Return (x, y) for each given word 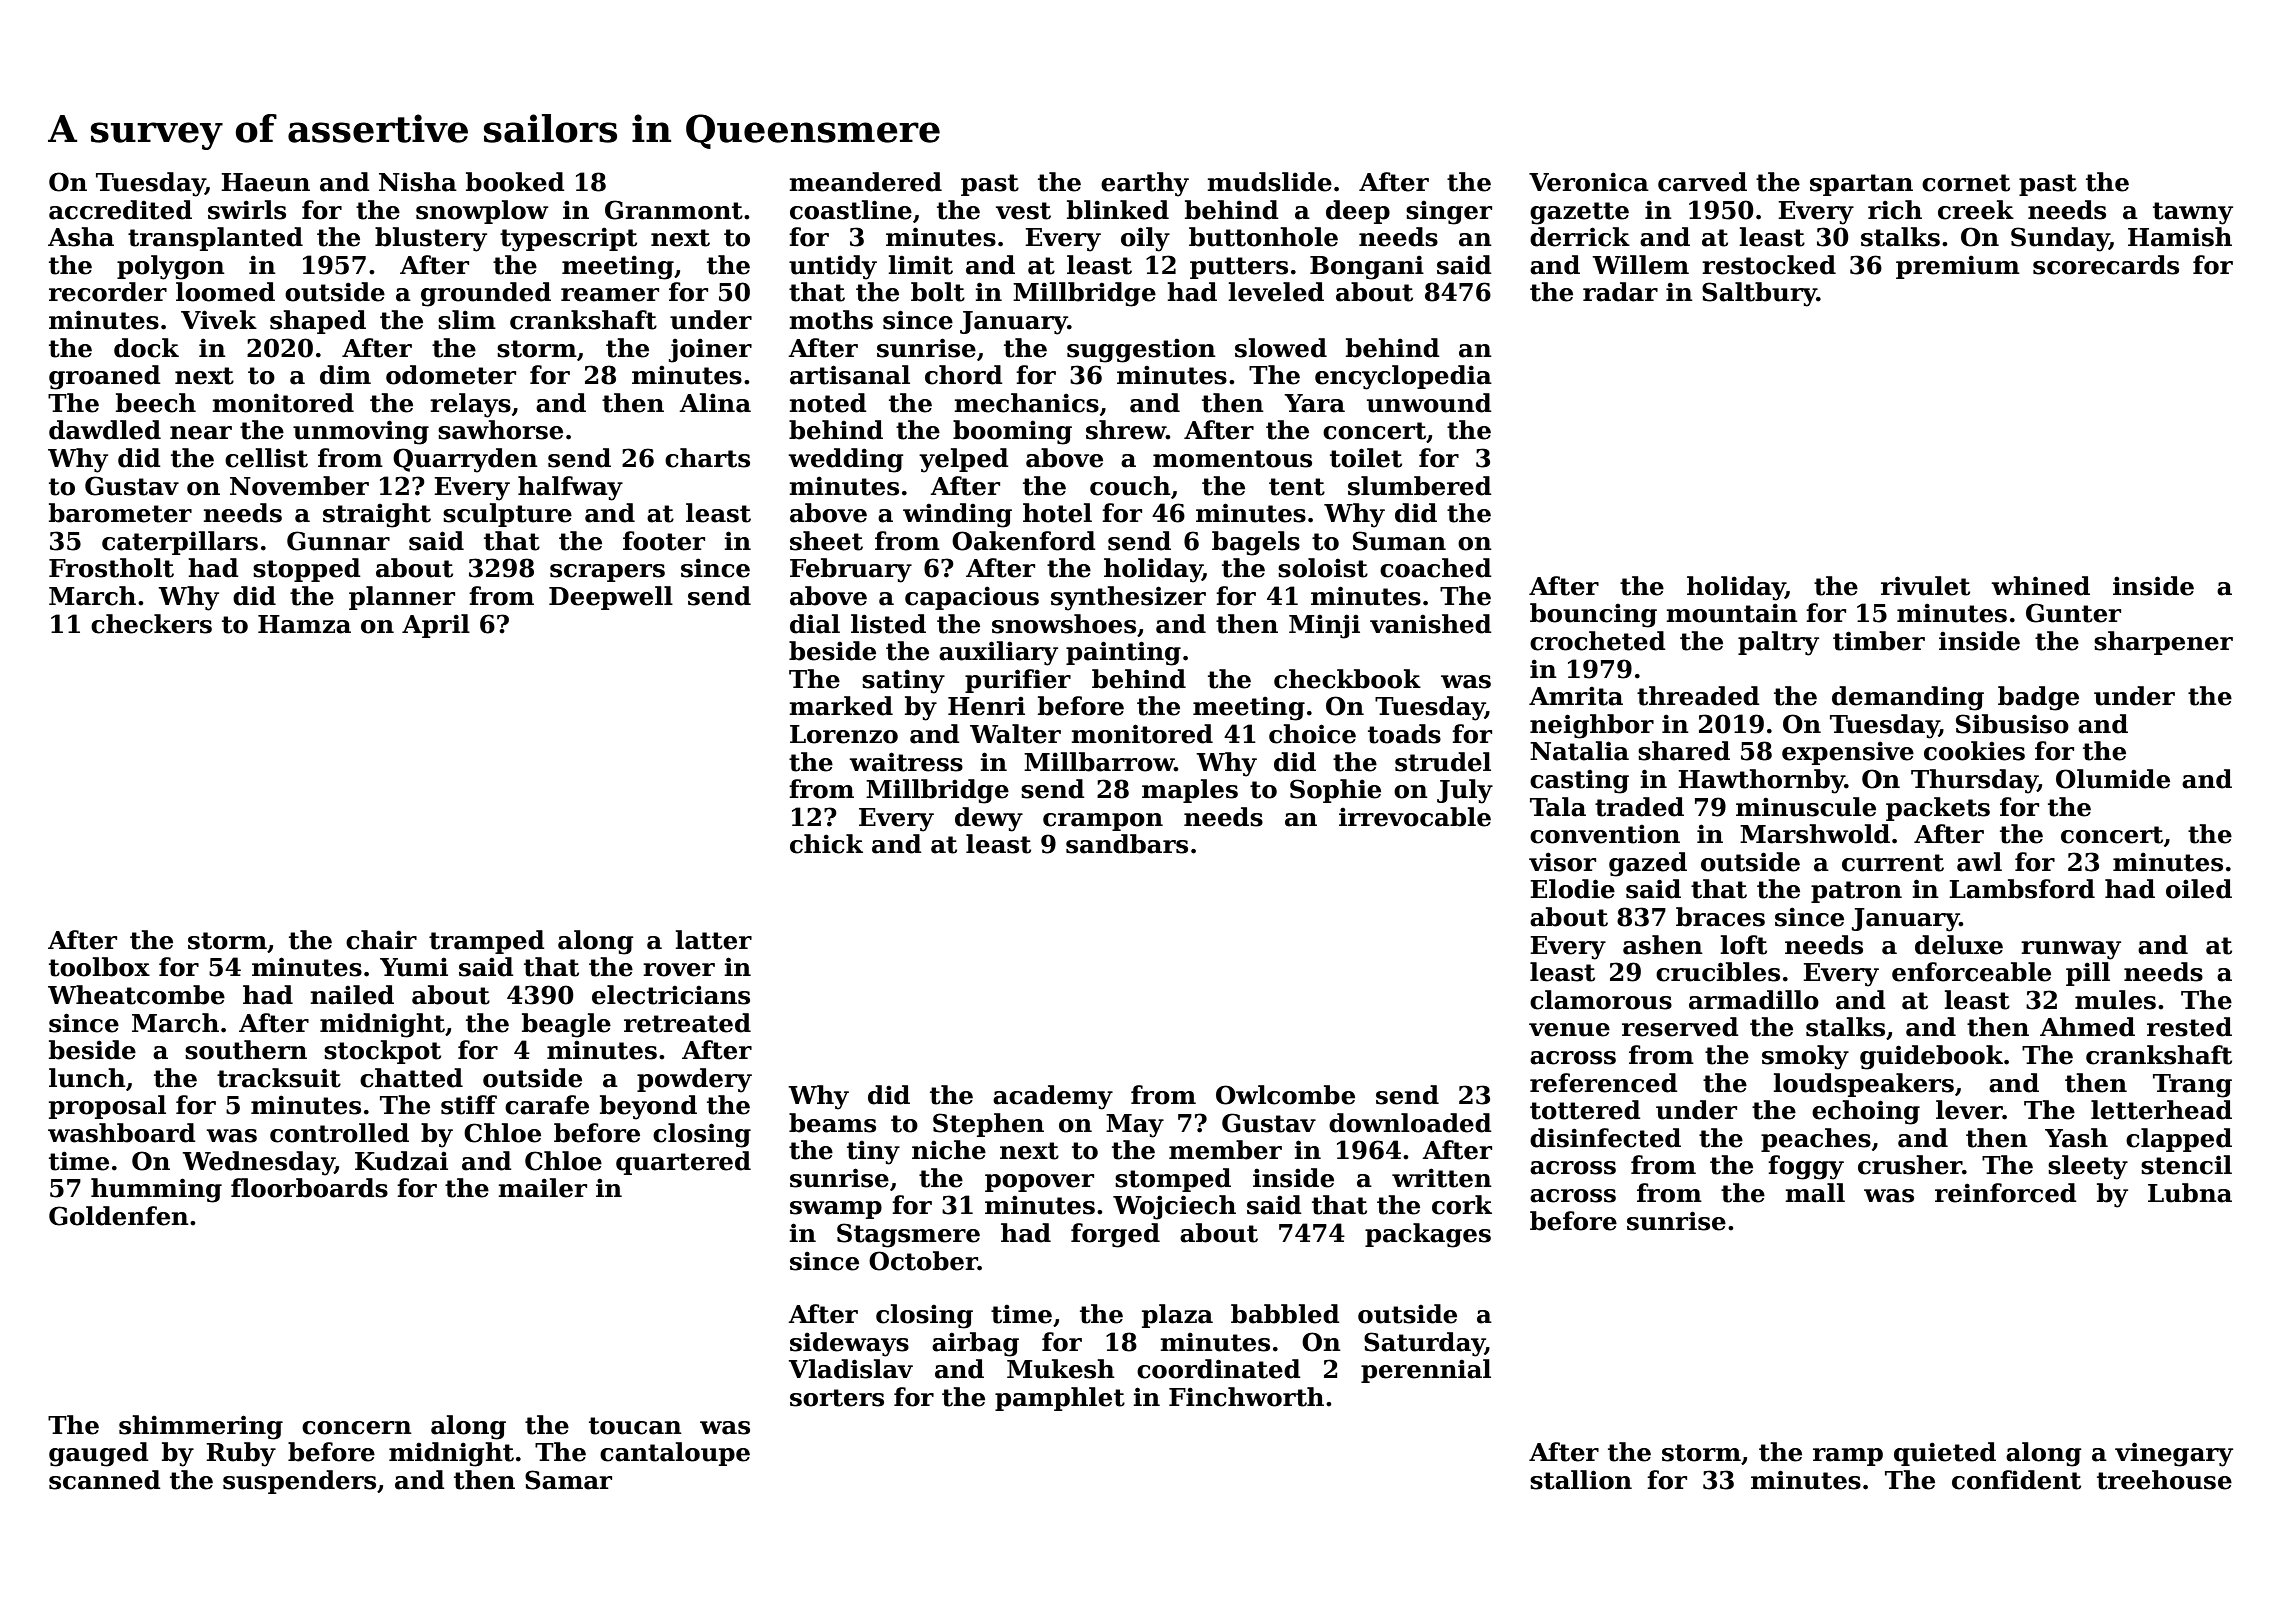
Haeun (265, 182)
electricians (671, 995)
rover (679, 970)
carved (1702, 182)
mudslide (1269, 182)
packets (1938, 809)
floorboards (309, 1188)
